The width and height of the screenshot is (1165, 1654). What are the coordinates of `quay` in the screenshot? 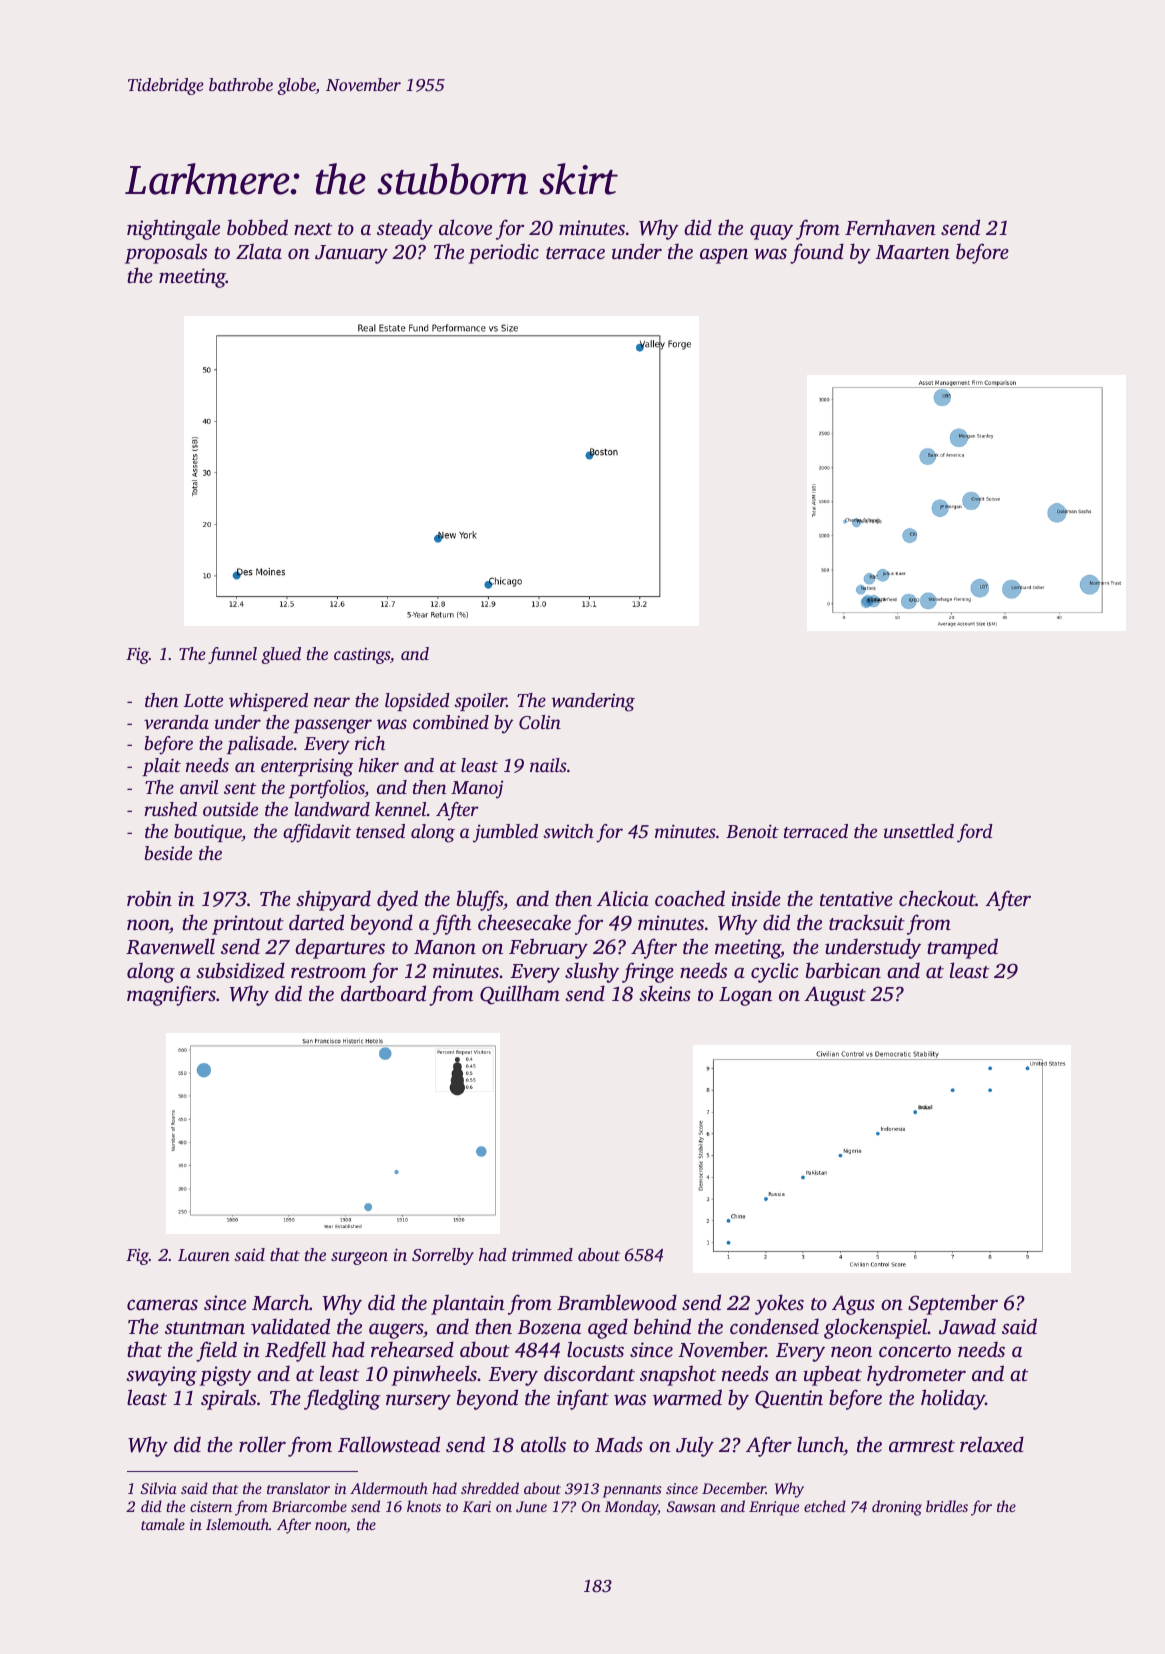 It's located at (771, 232).
